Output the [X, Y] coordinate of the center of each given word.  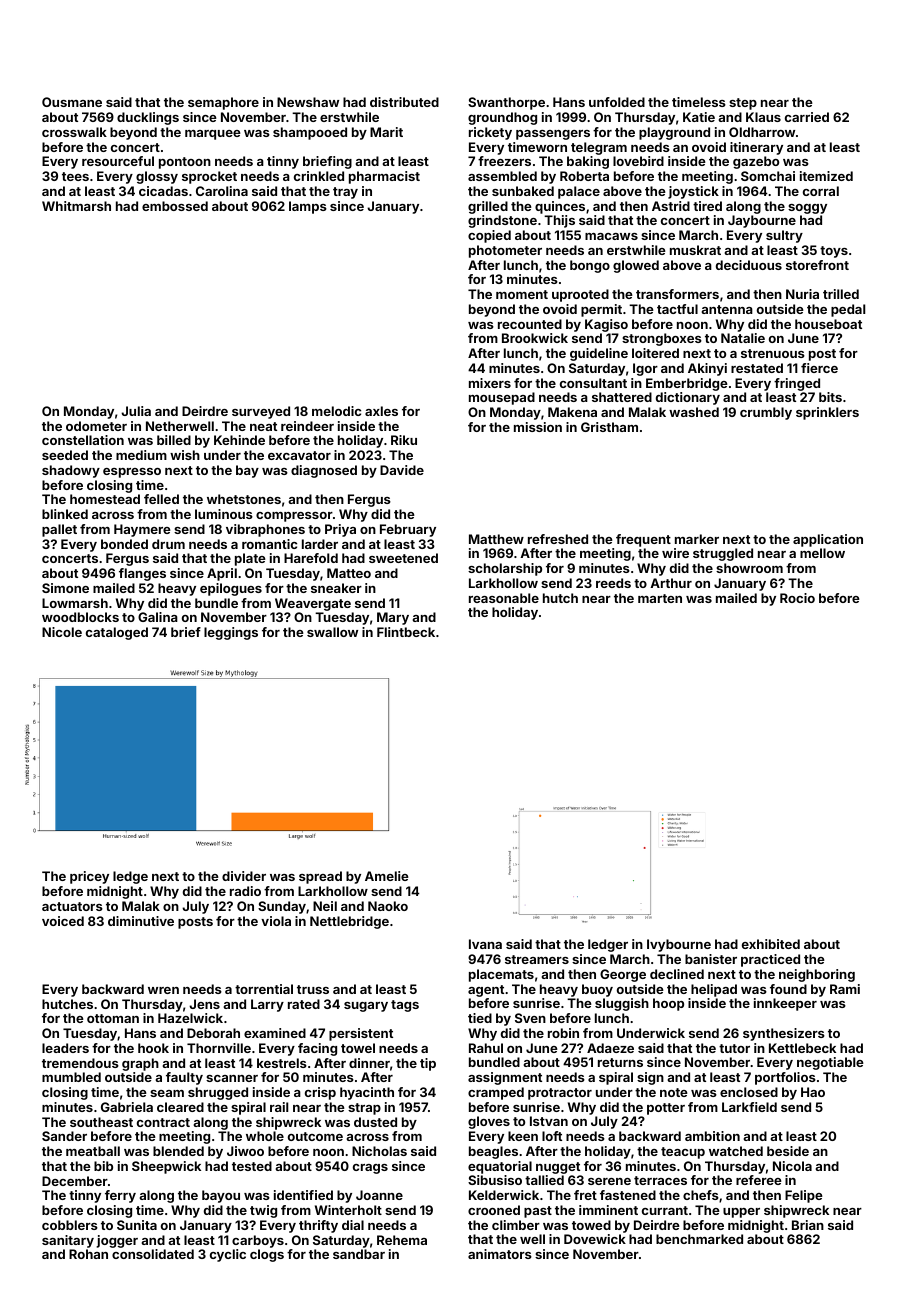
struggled [723, 554]
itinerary [756, 148]
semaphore [223, 103]
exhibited [771, 944]
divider [244, 876]
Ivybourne [679, 945]
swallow [332, 632]
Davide [402, 470]
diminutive [141, 921]
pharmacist [384, 177]
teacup [683, 1153]
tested [252, 1166]
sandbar [359, 1254]
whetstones [244, 499]
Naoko [388, 906]
